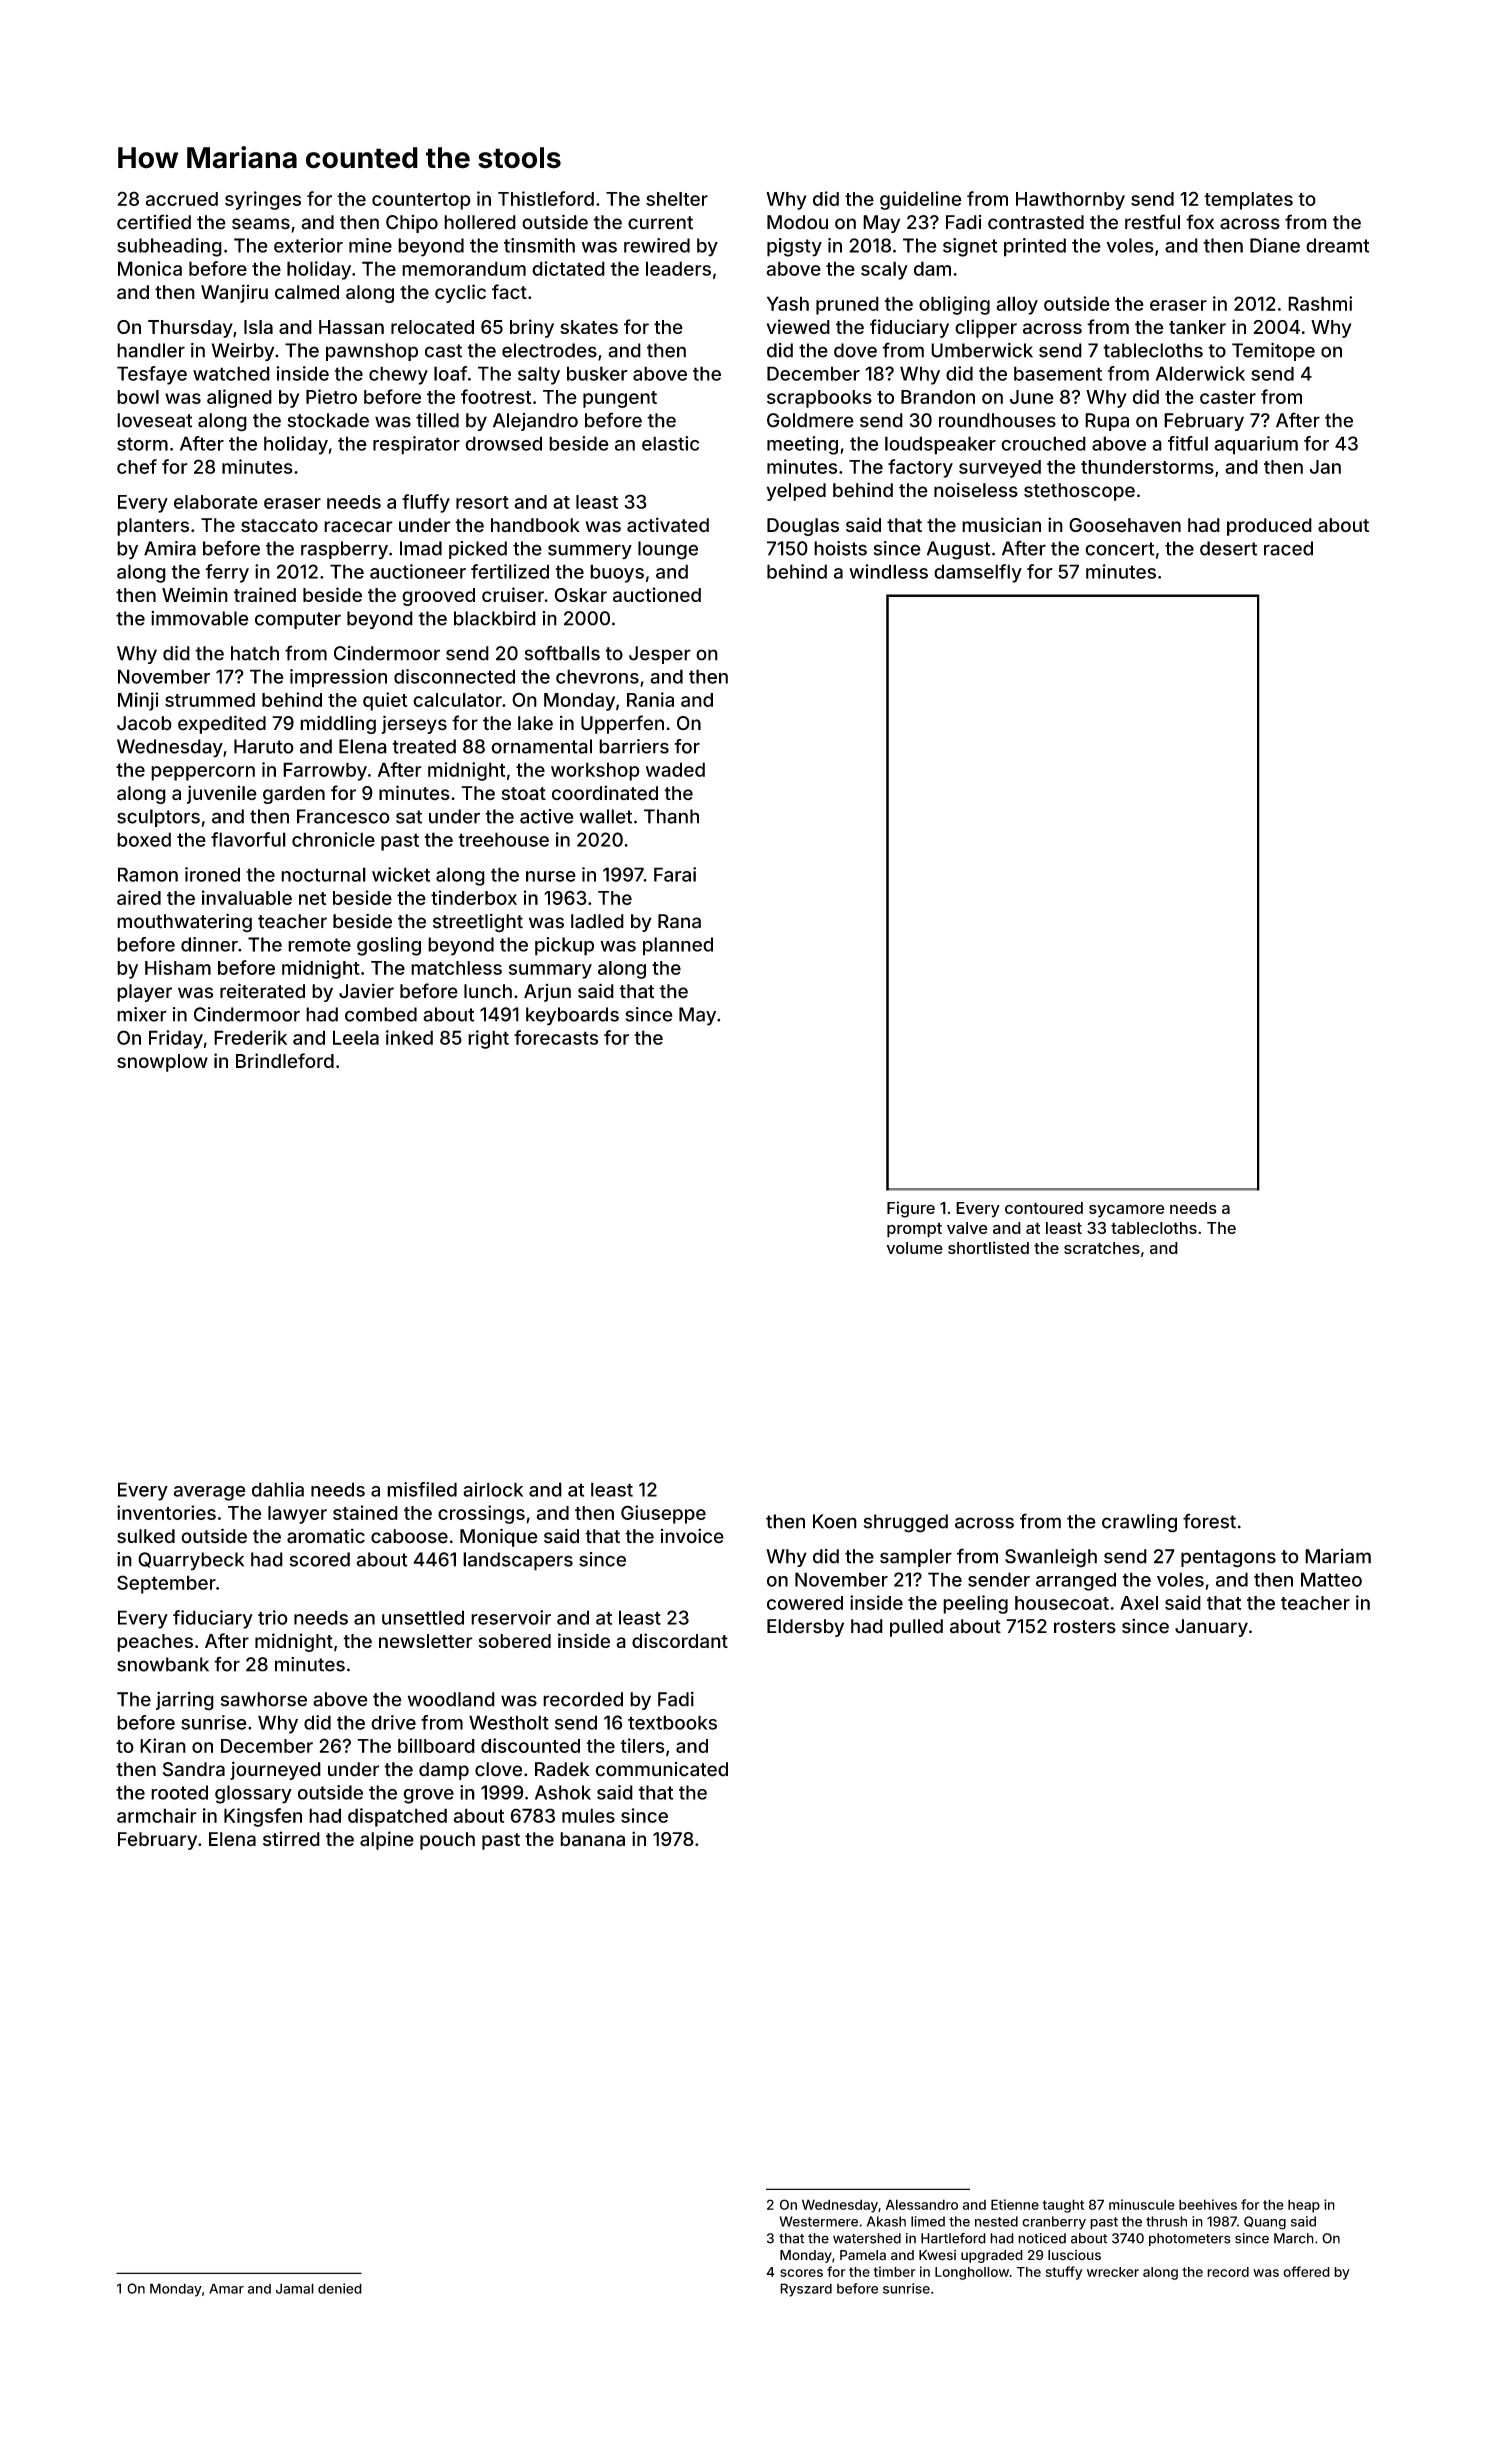  Describe the element at coordinates (279, 526) in the page. I see `staccato` at that location.
